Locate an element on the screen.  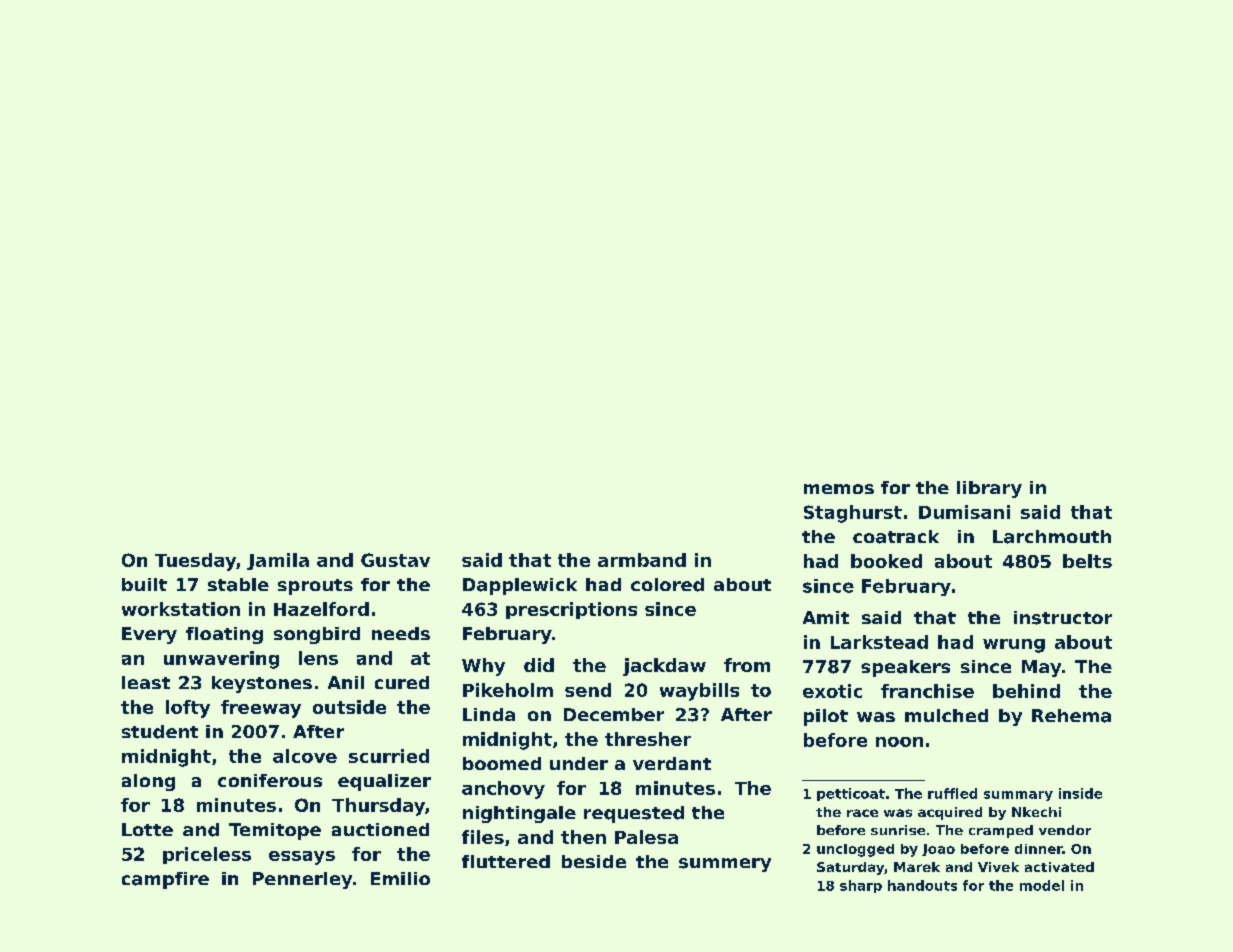
Tuesday is located at coordinates (195, 562).
